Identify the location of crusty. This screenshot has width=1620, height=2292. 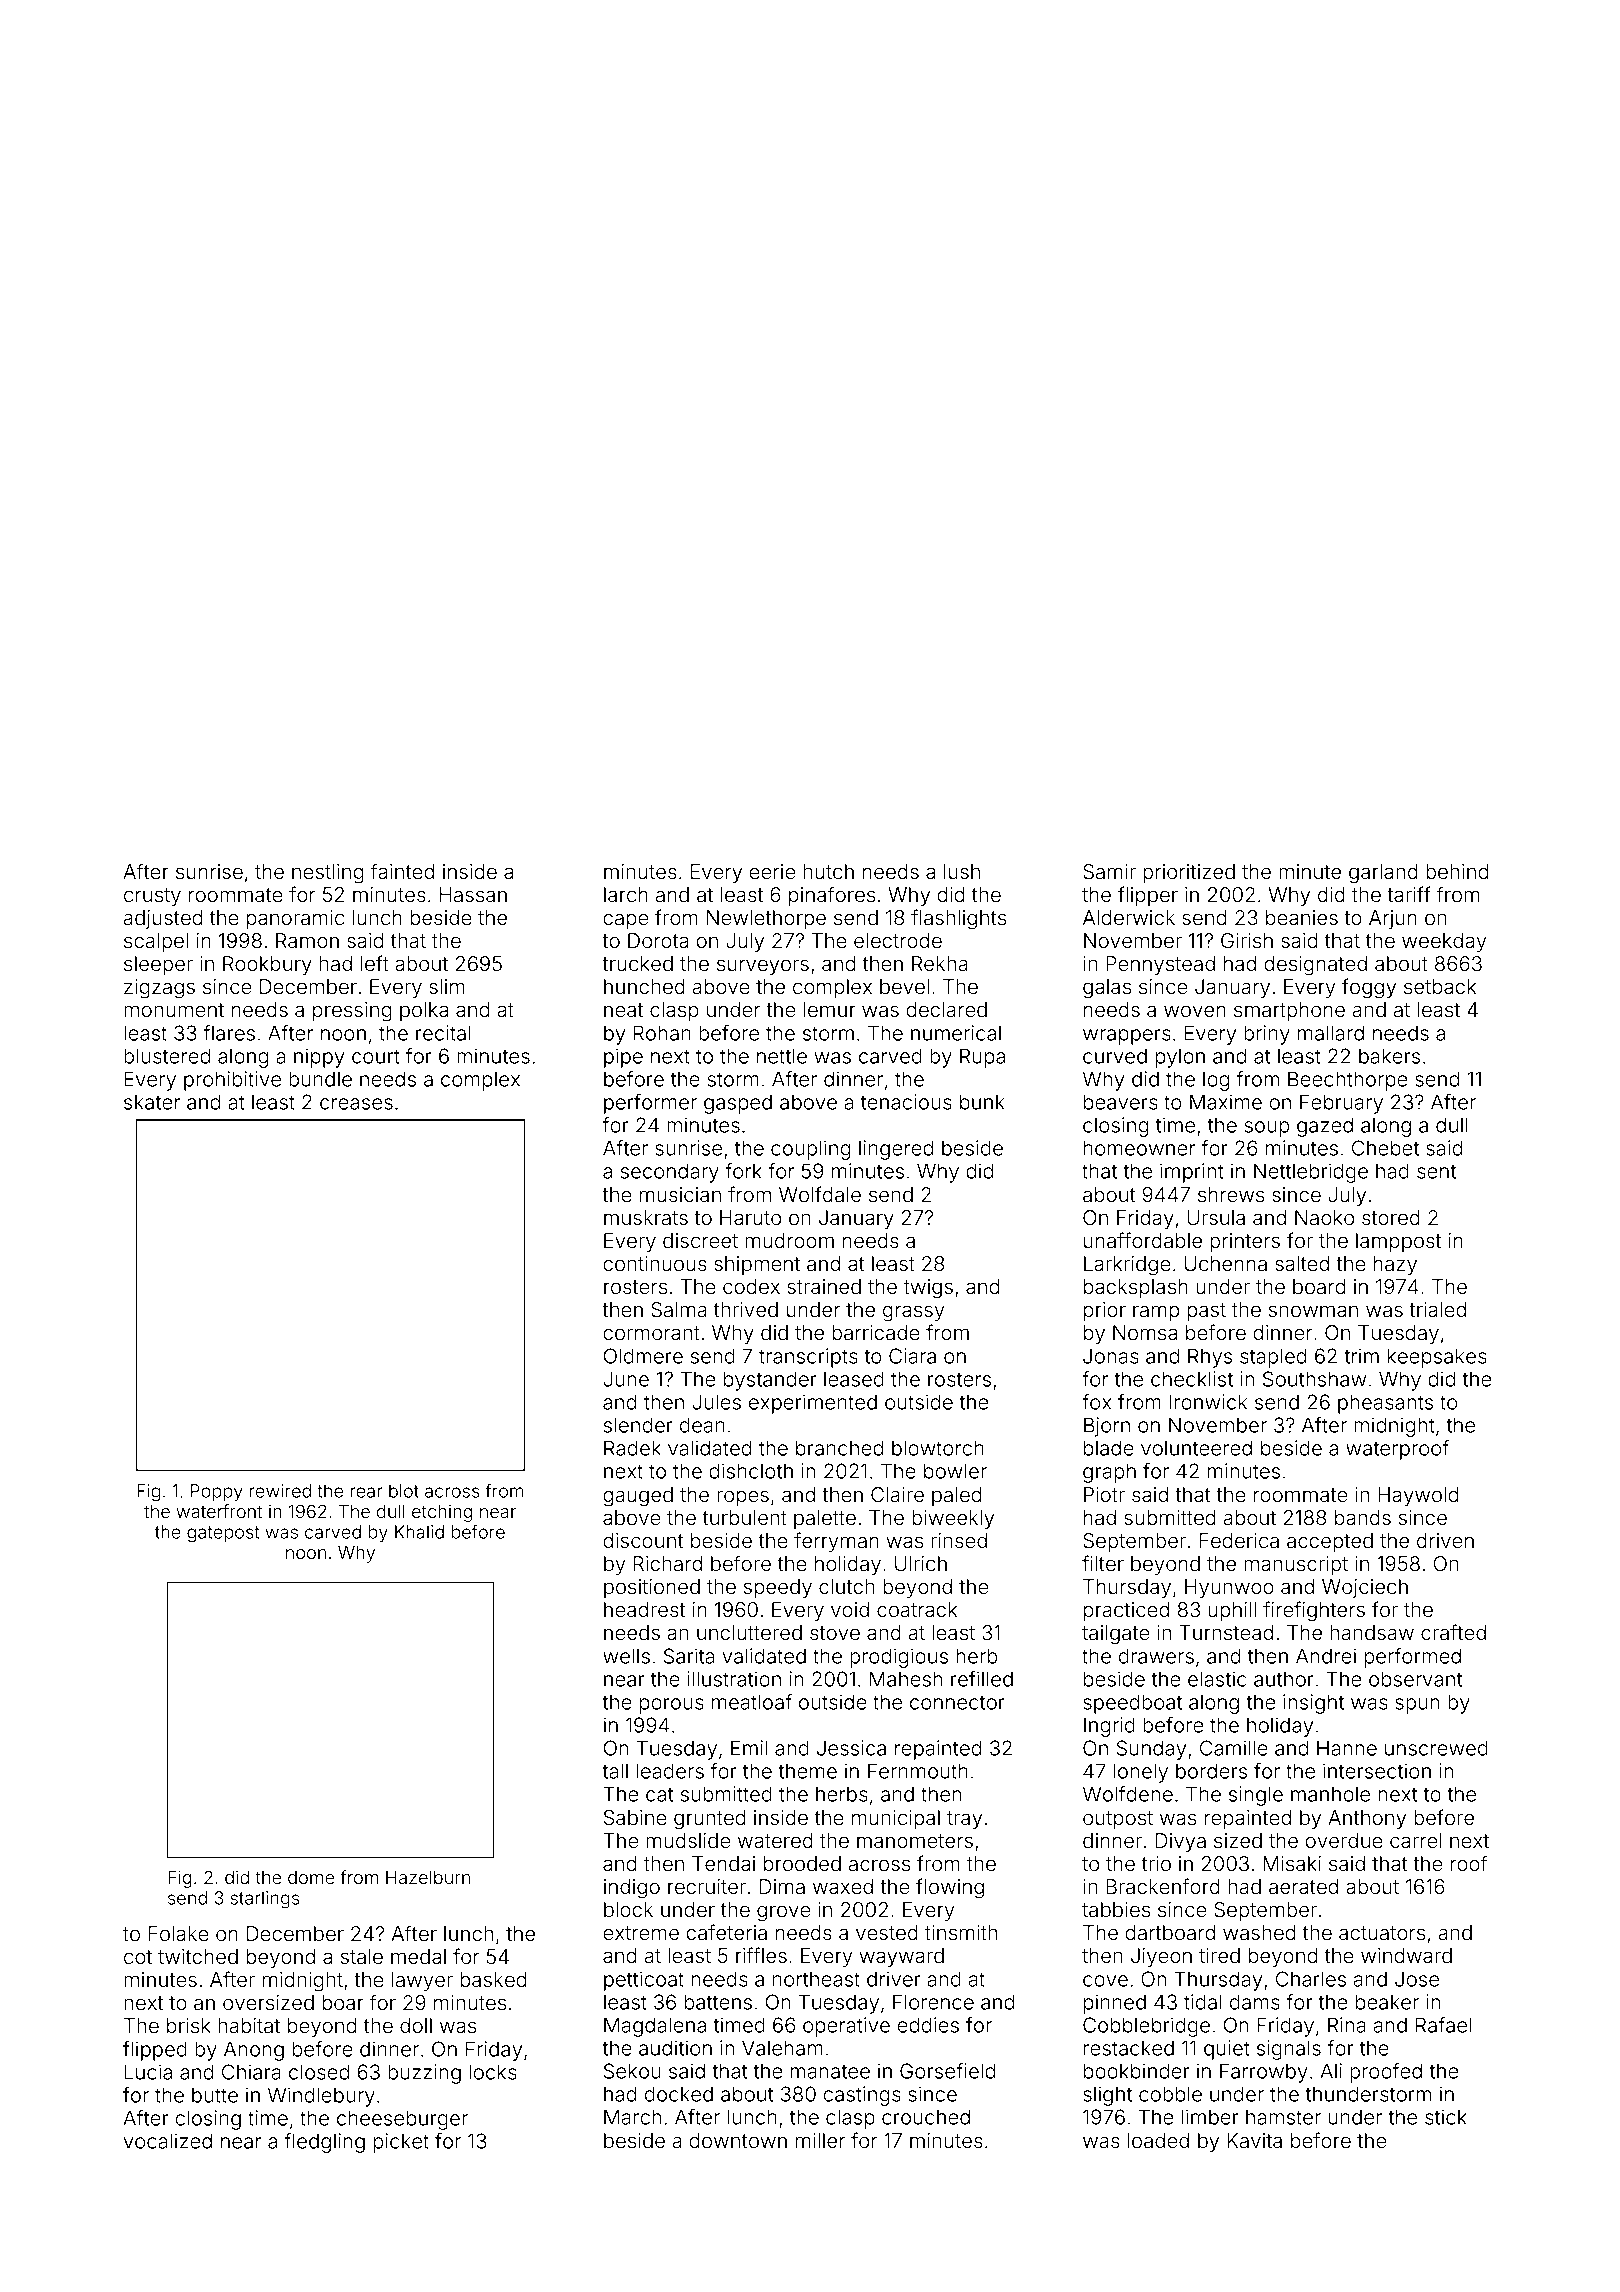
(152, 897).
